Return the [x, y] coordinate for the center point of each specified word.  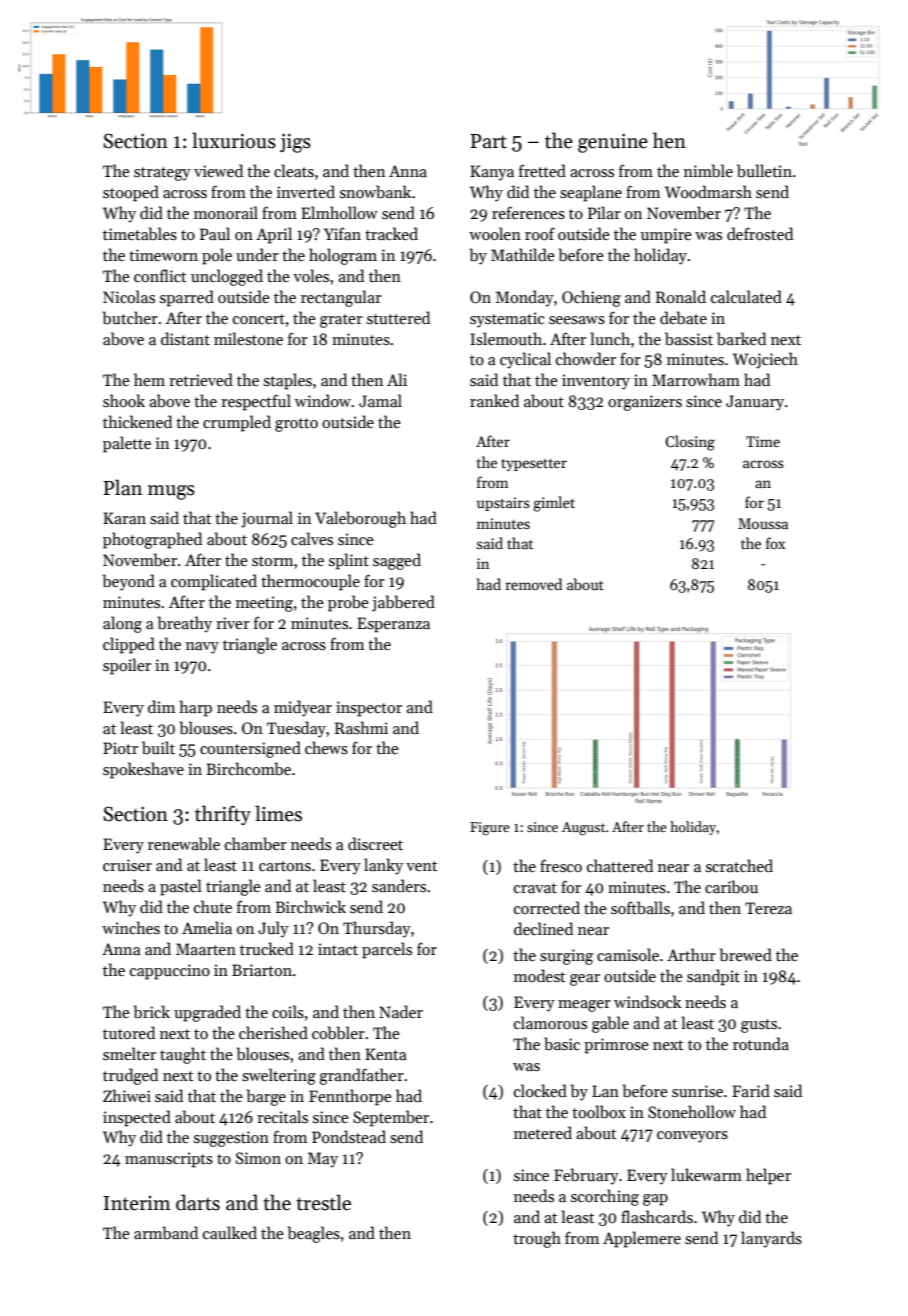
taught [183, 1055]
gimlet [554, 504]
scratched [739, 865]
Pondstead [349, 1136]
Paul [215, 233]
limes [278, 813]
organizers [645, 403]
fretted [542, 170]
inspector [369, 709]
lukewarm [706, 1174]
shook [124, 400]
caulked [230, 1232]
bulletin [764, 171]
